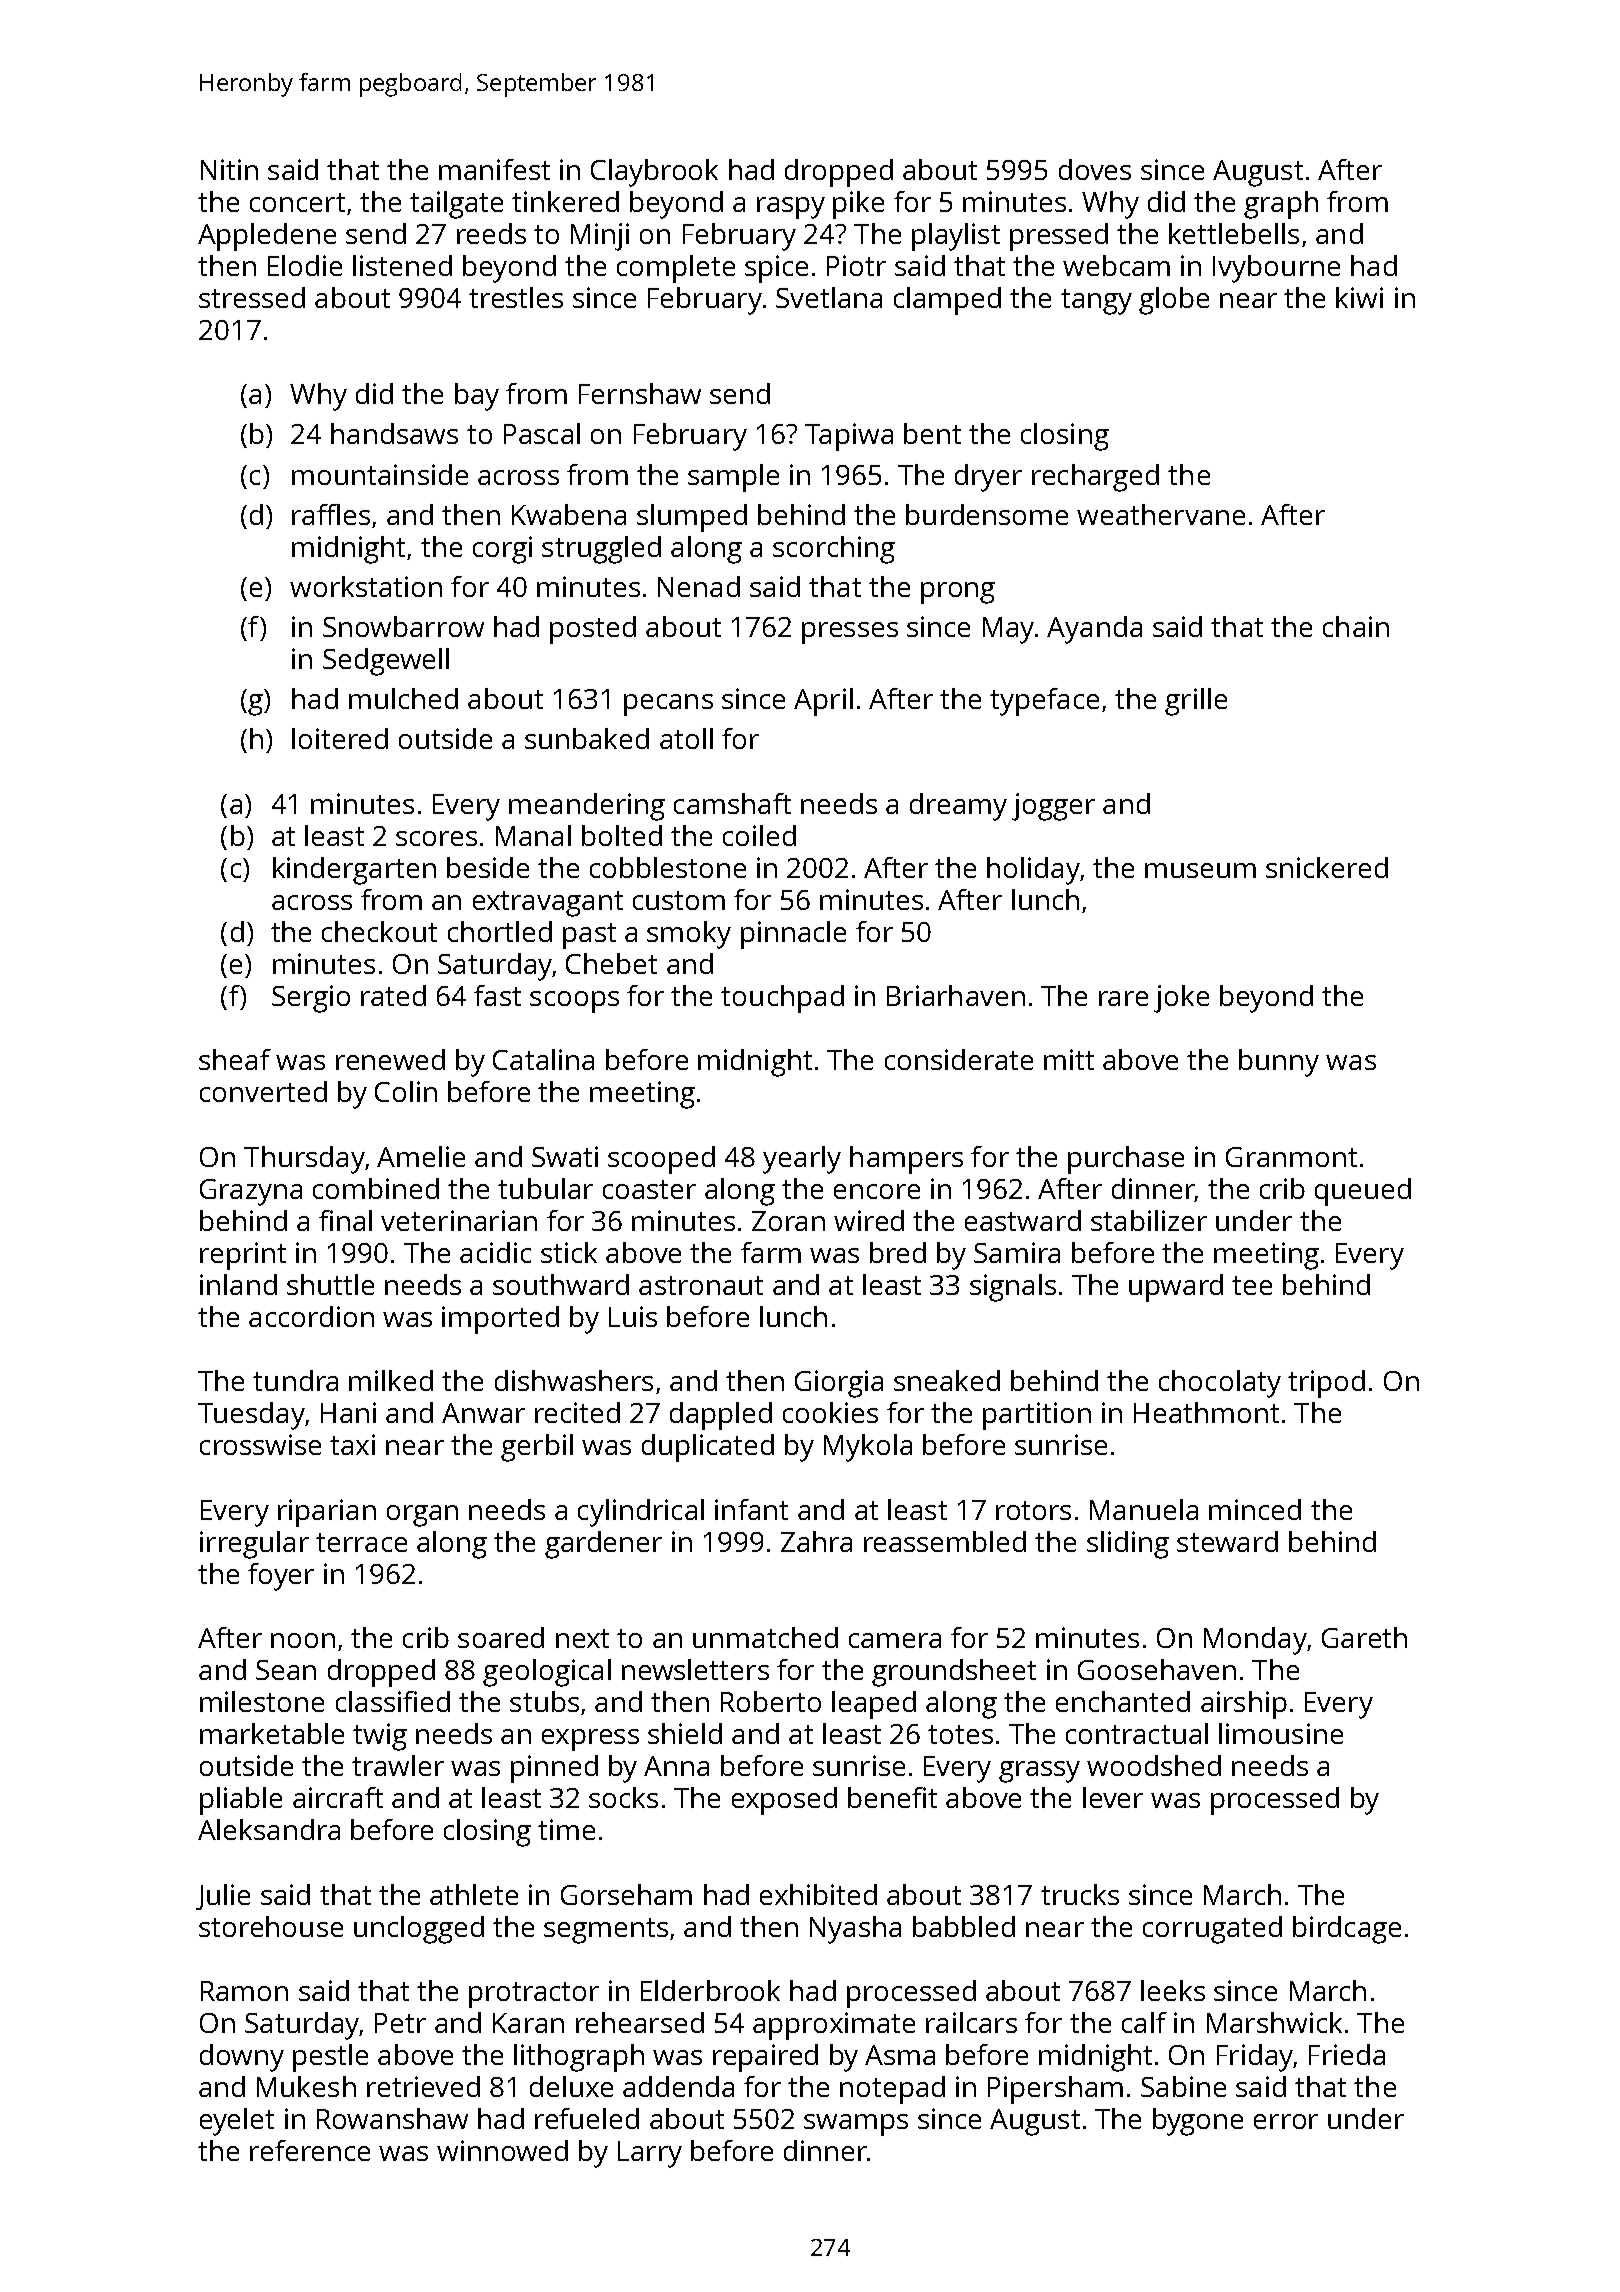 Image resolution: width=1620 pixels, height=2292 pixels. Describe the element at coordinates (956, 995) in the document. I see `Briarhaven` at that location.
